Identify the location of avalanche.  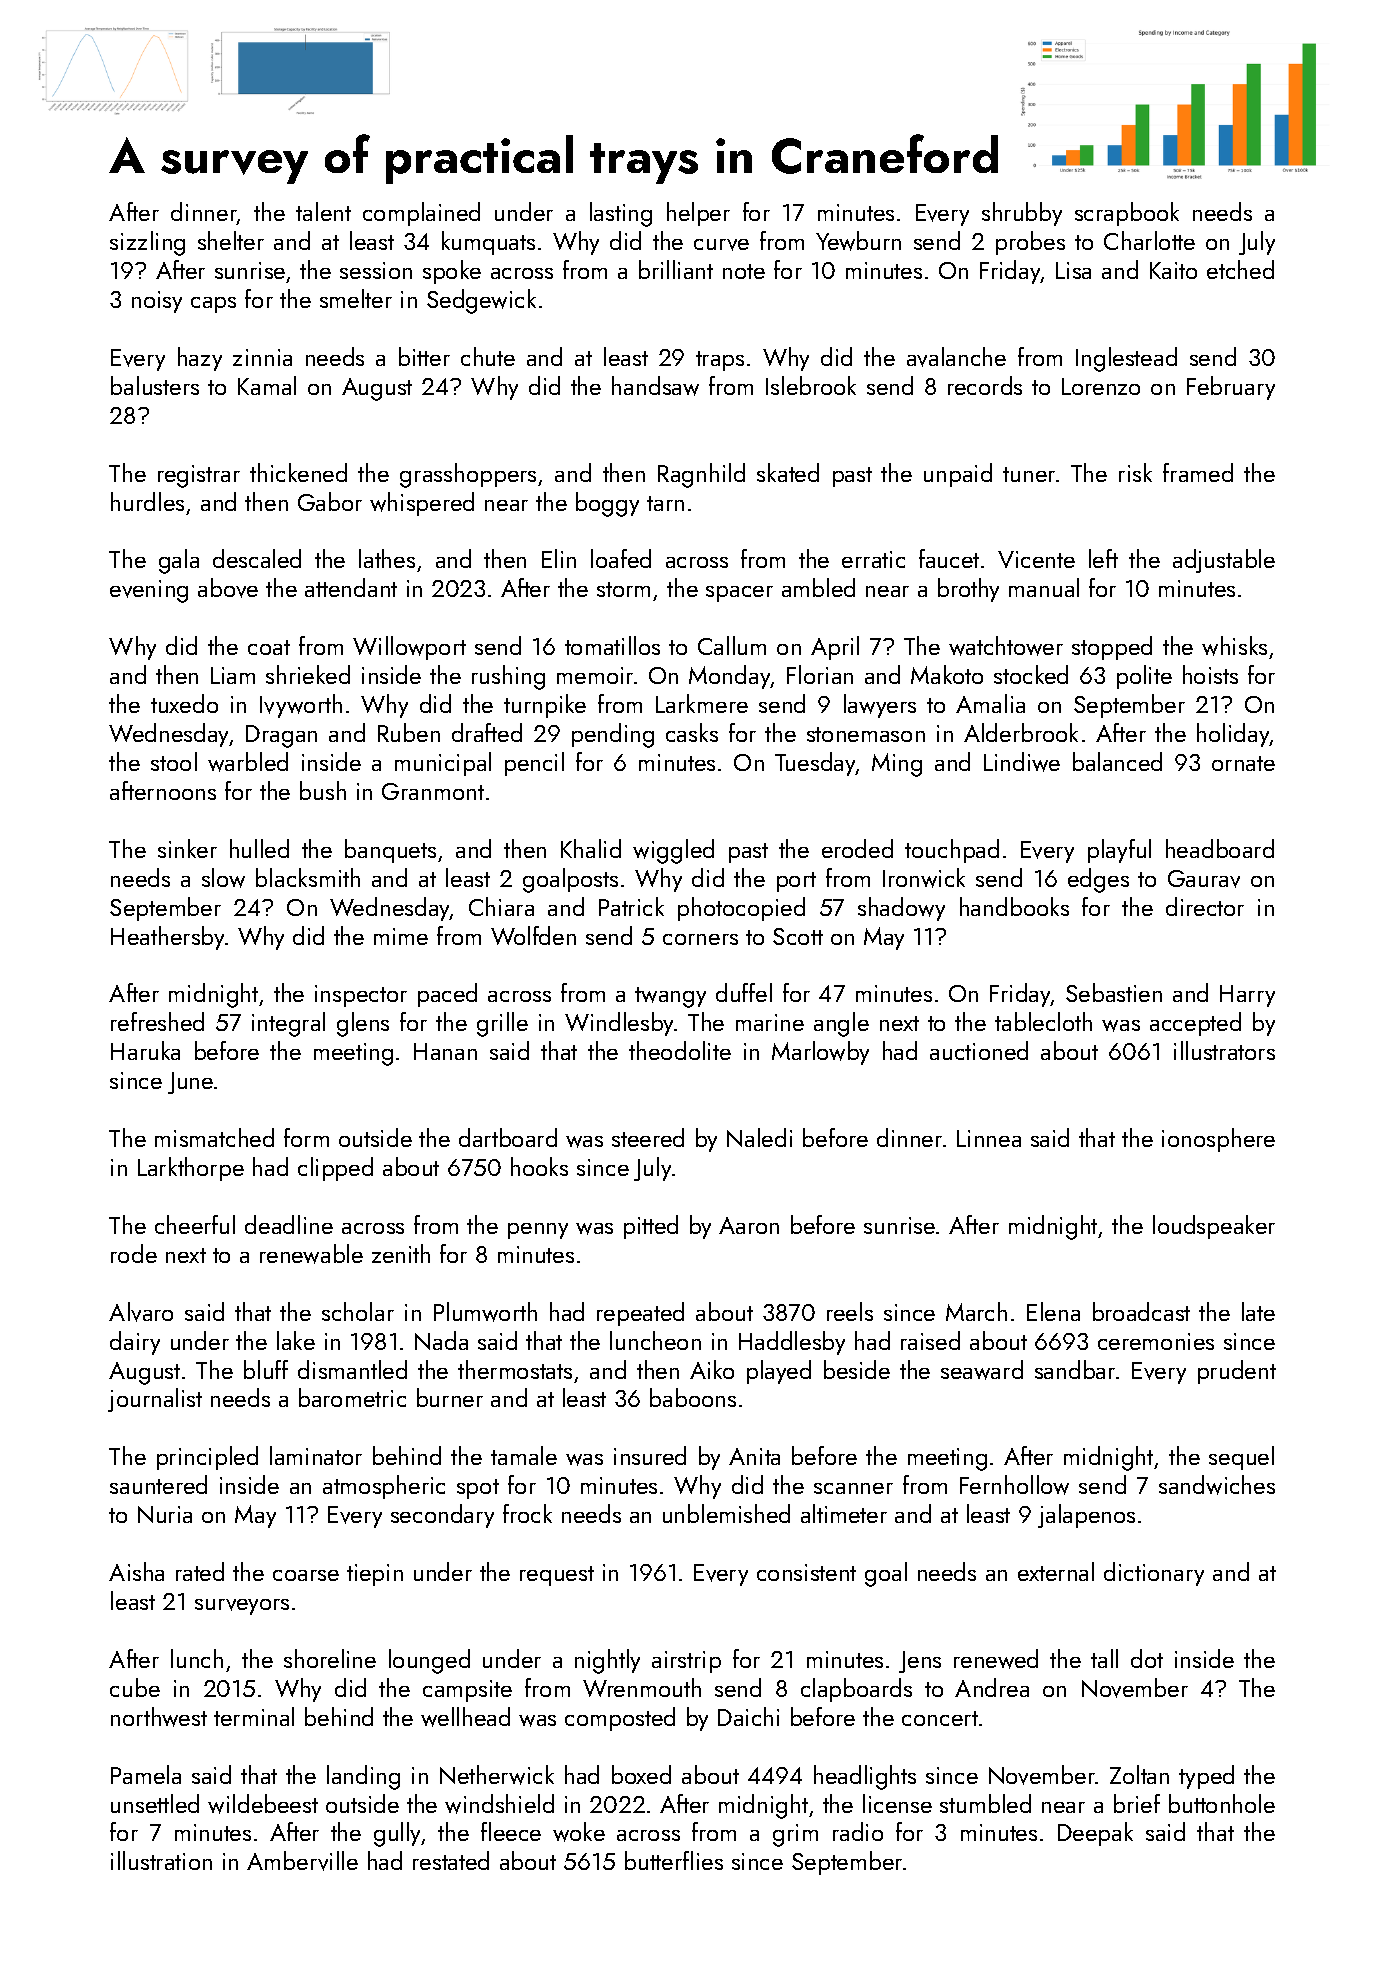
(956, 357).
